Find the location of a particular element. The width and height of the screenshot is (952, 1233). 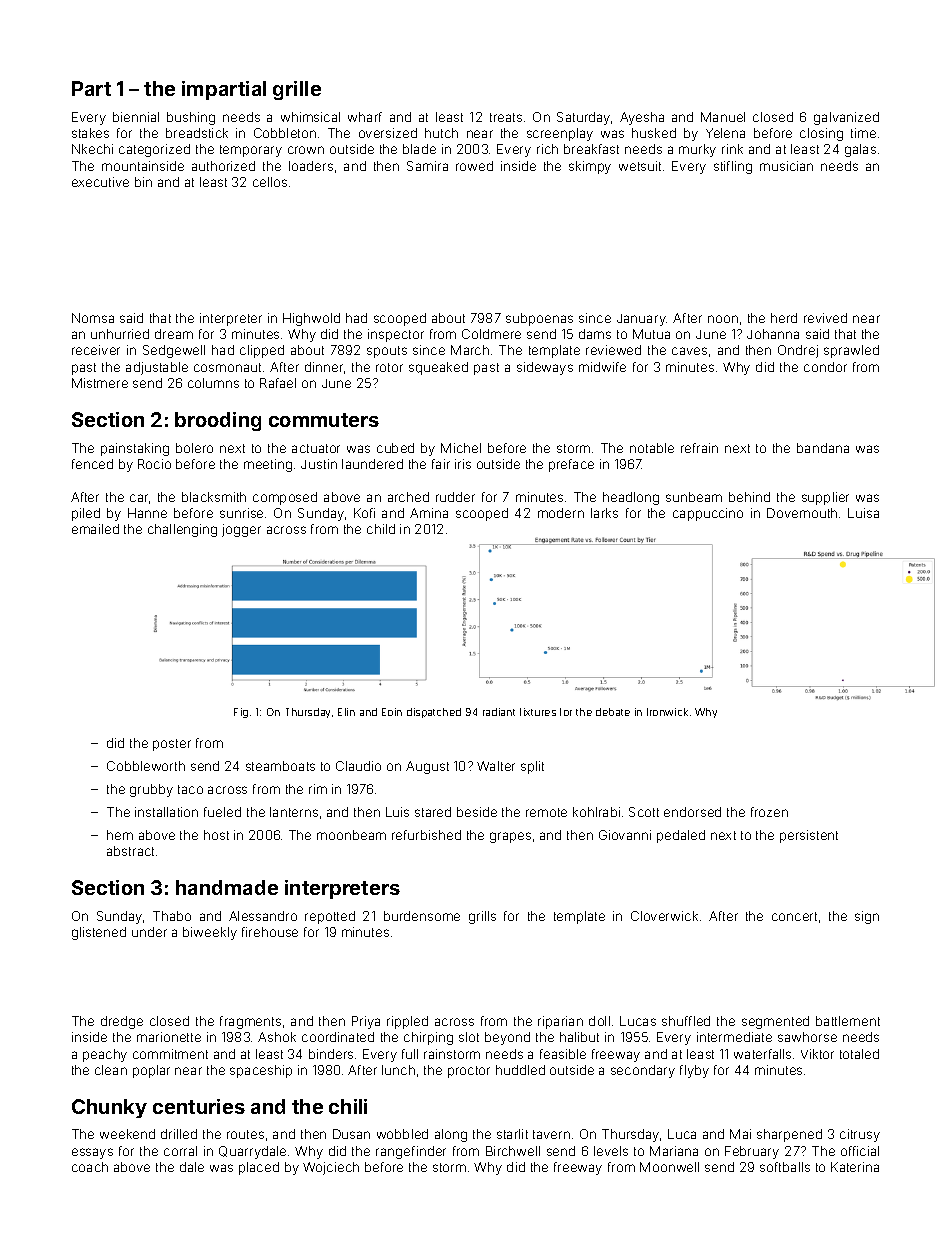

cellos is located at coordinates (270, 182).
